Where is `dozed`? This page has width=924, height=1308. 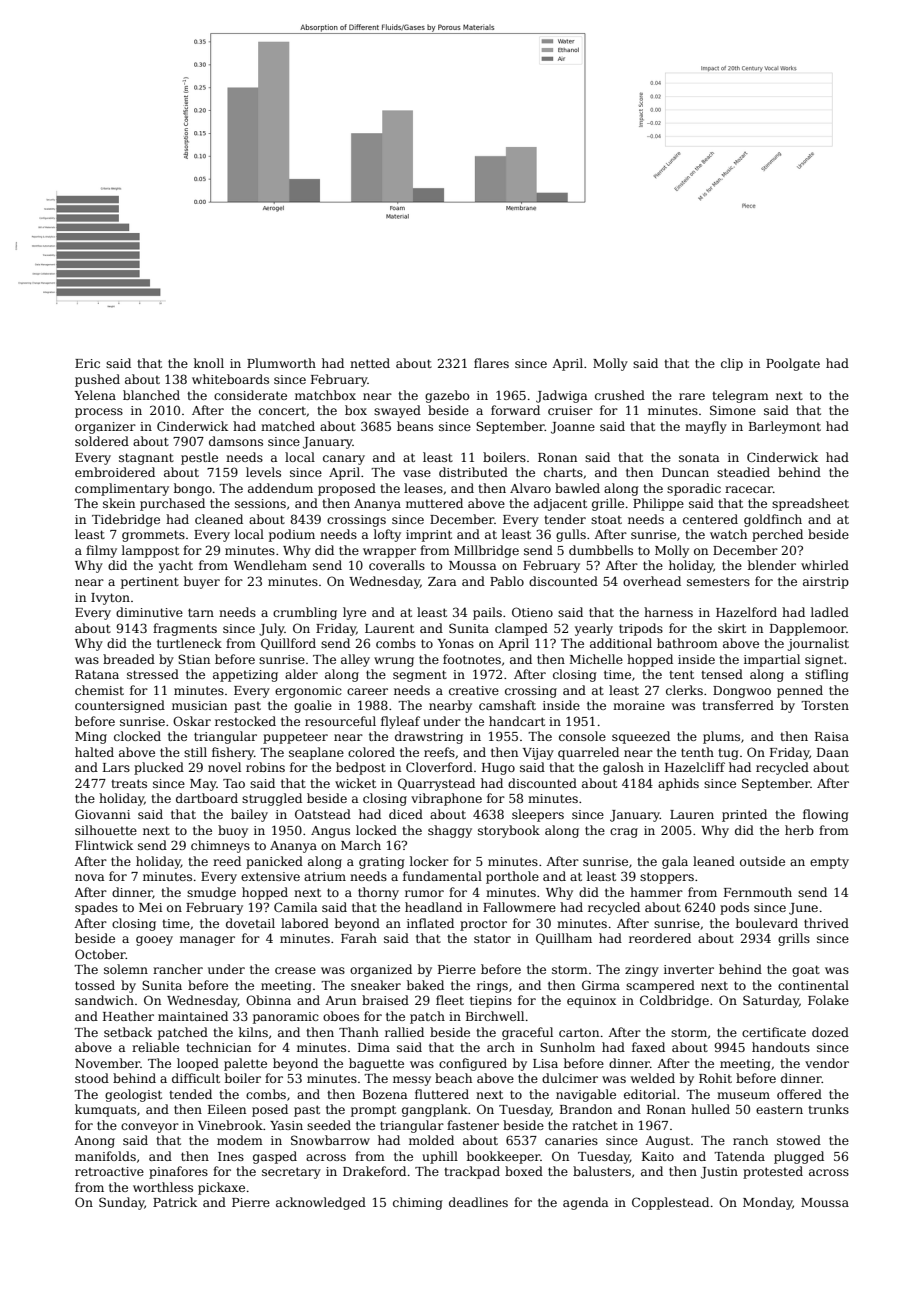 dozed is located at coordinates (830, 1032).
